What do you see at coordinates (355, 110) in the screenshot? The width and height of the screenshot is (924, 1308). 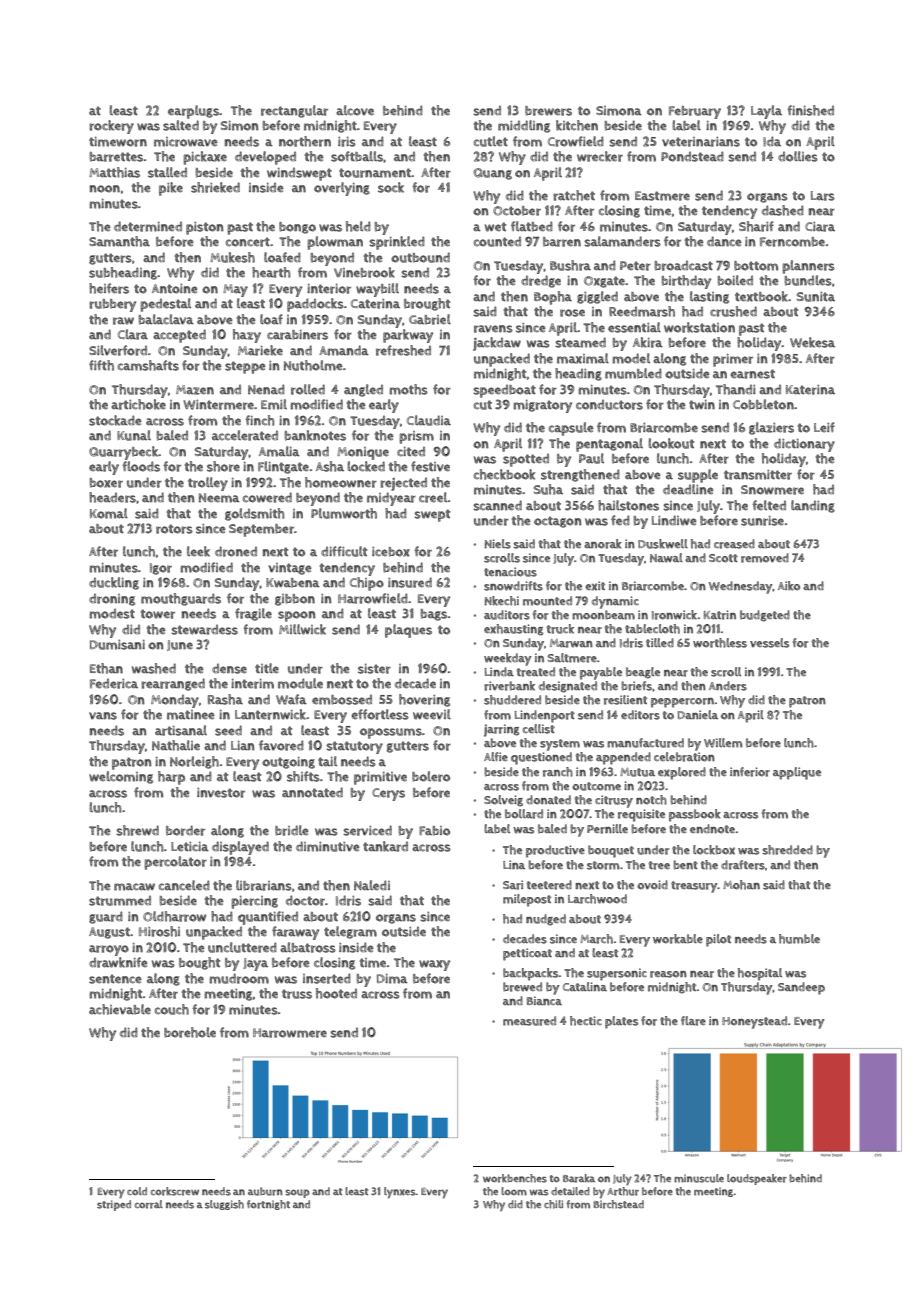 I see `alcove` at bounding box center [355, 110].
